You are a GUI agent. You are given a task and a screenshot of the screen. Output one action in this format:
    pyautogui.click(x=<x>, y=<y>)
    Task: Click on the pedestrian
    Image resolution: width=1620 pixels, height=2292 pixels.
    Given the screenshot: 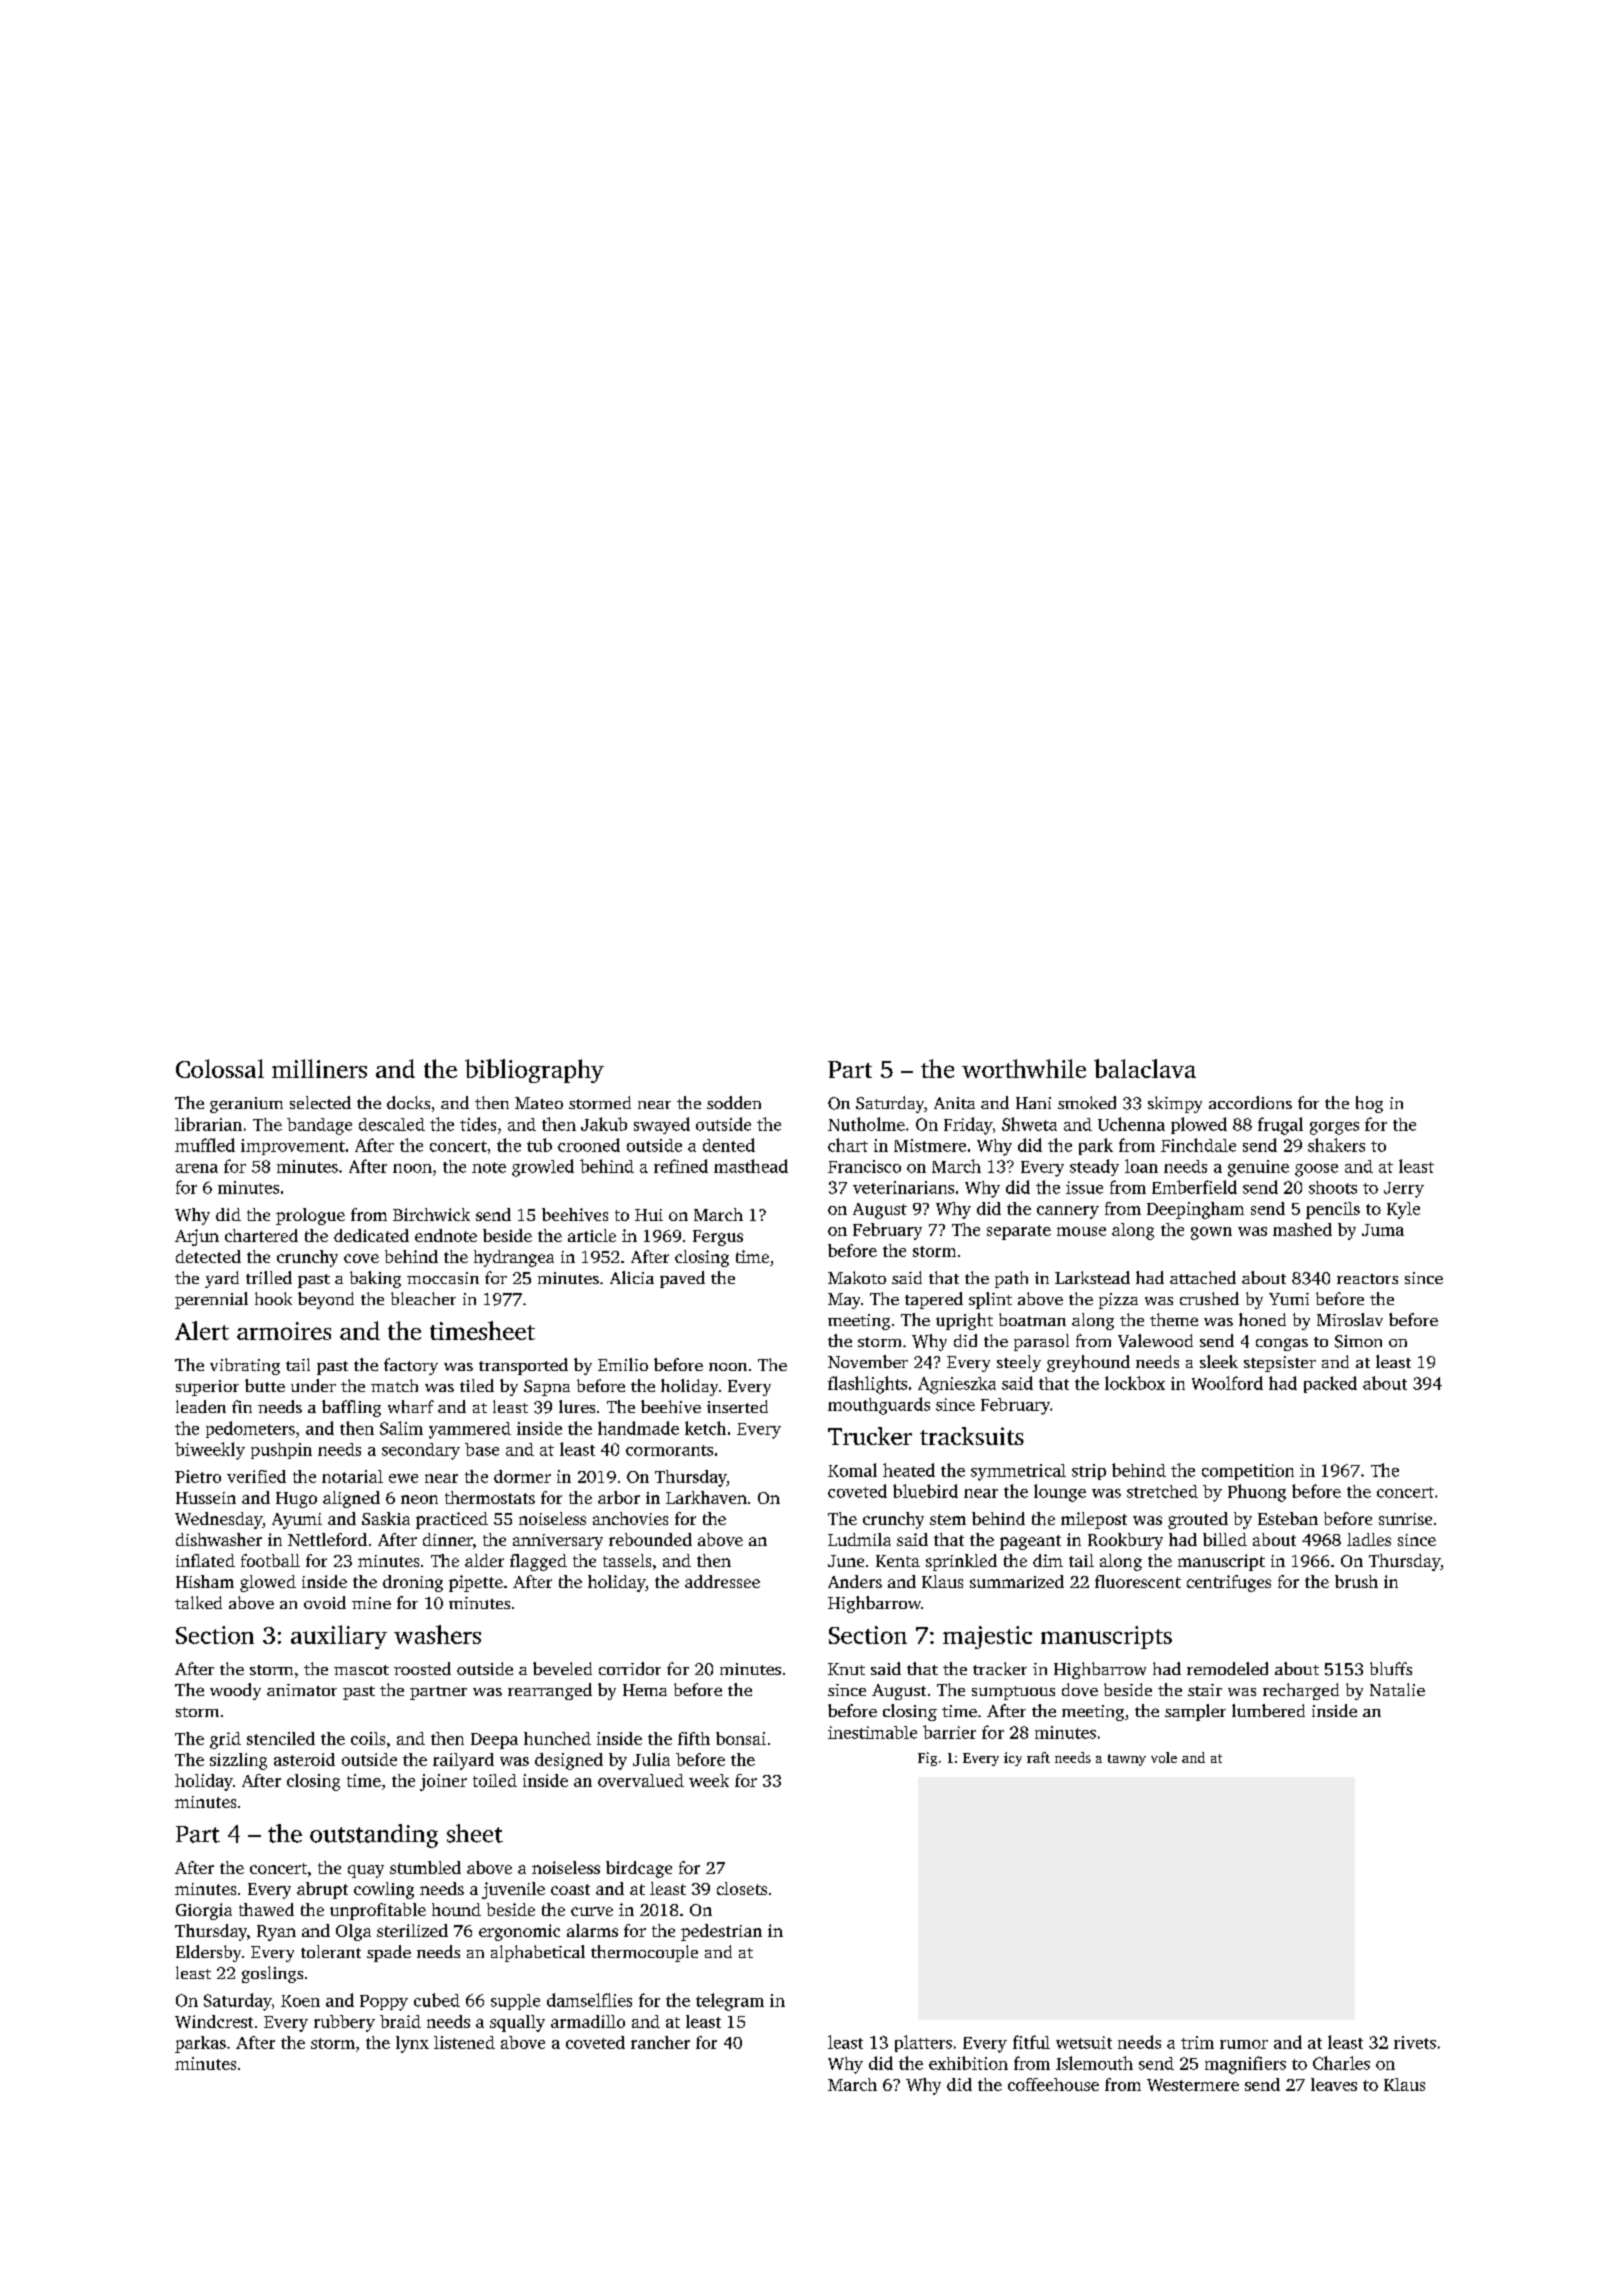 What is the action you would take?
    pyautogui.click(x=721, y=1932)
